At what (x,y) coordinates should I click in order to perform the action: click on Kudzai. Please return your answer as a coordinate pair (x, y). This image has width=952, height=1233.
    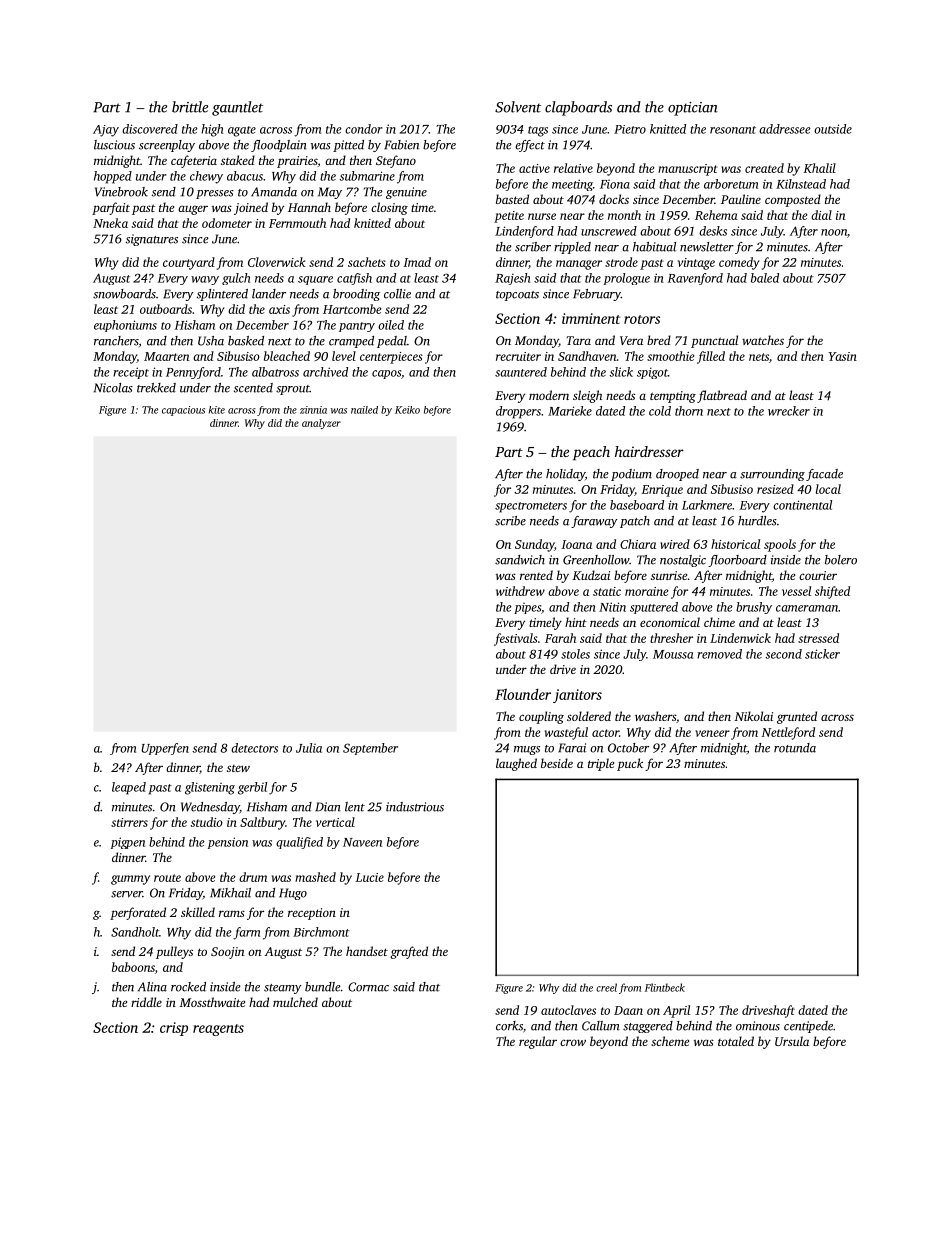
    Looking at the image, I should click on (591, 575).
